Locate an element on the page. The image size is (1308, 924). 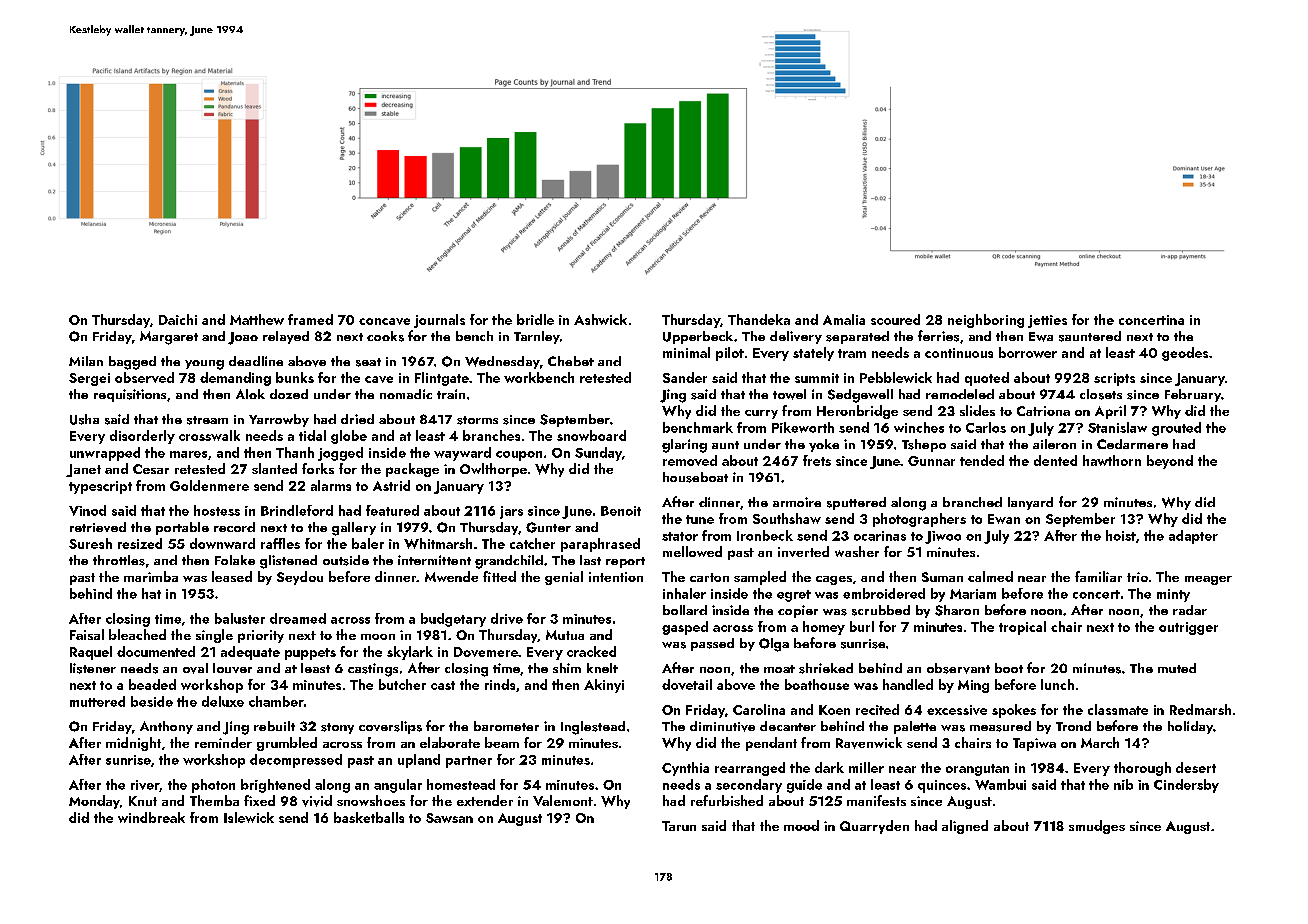
aligned is located at coordinates (965, 827).
